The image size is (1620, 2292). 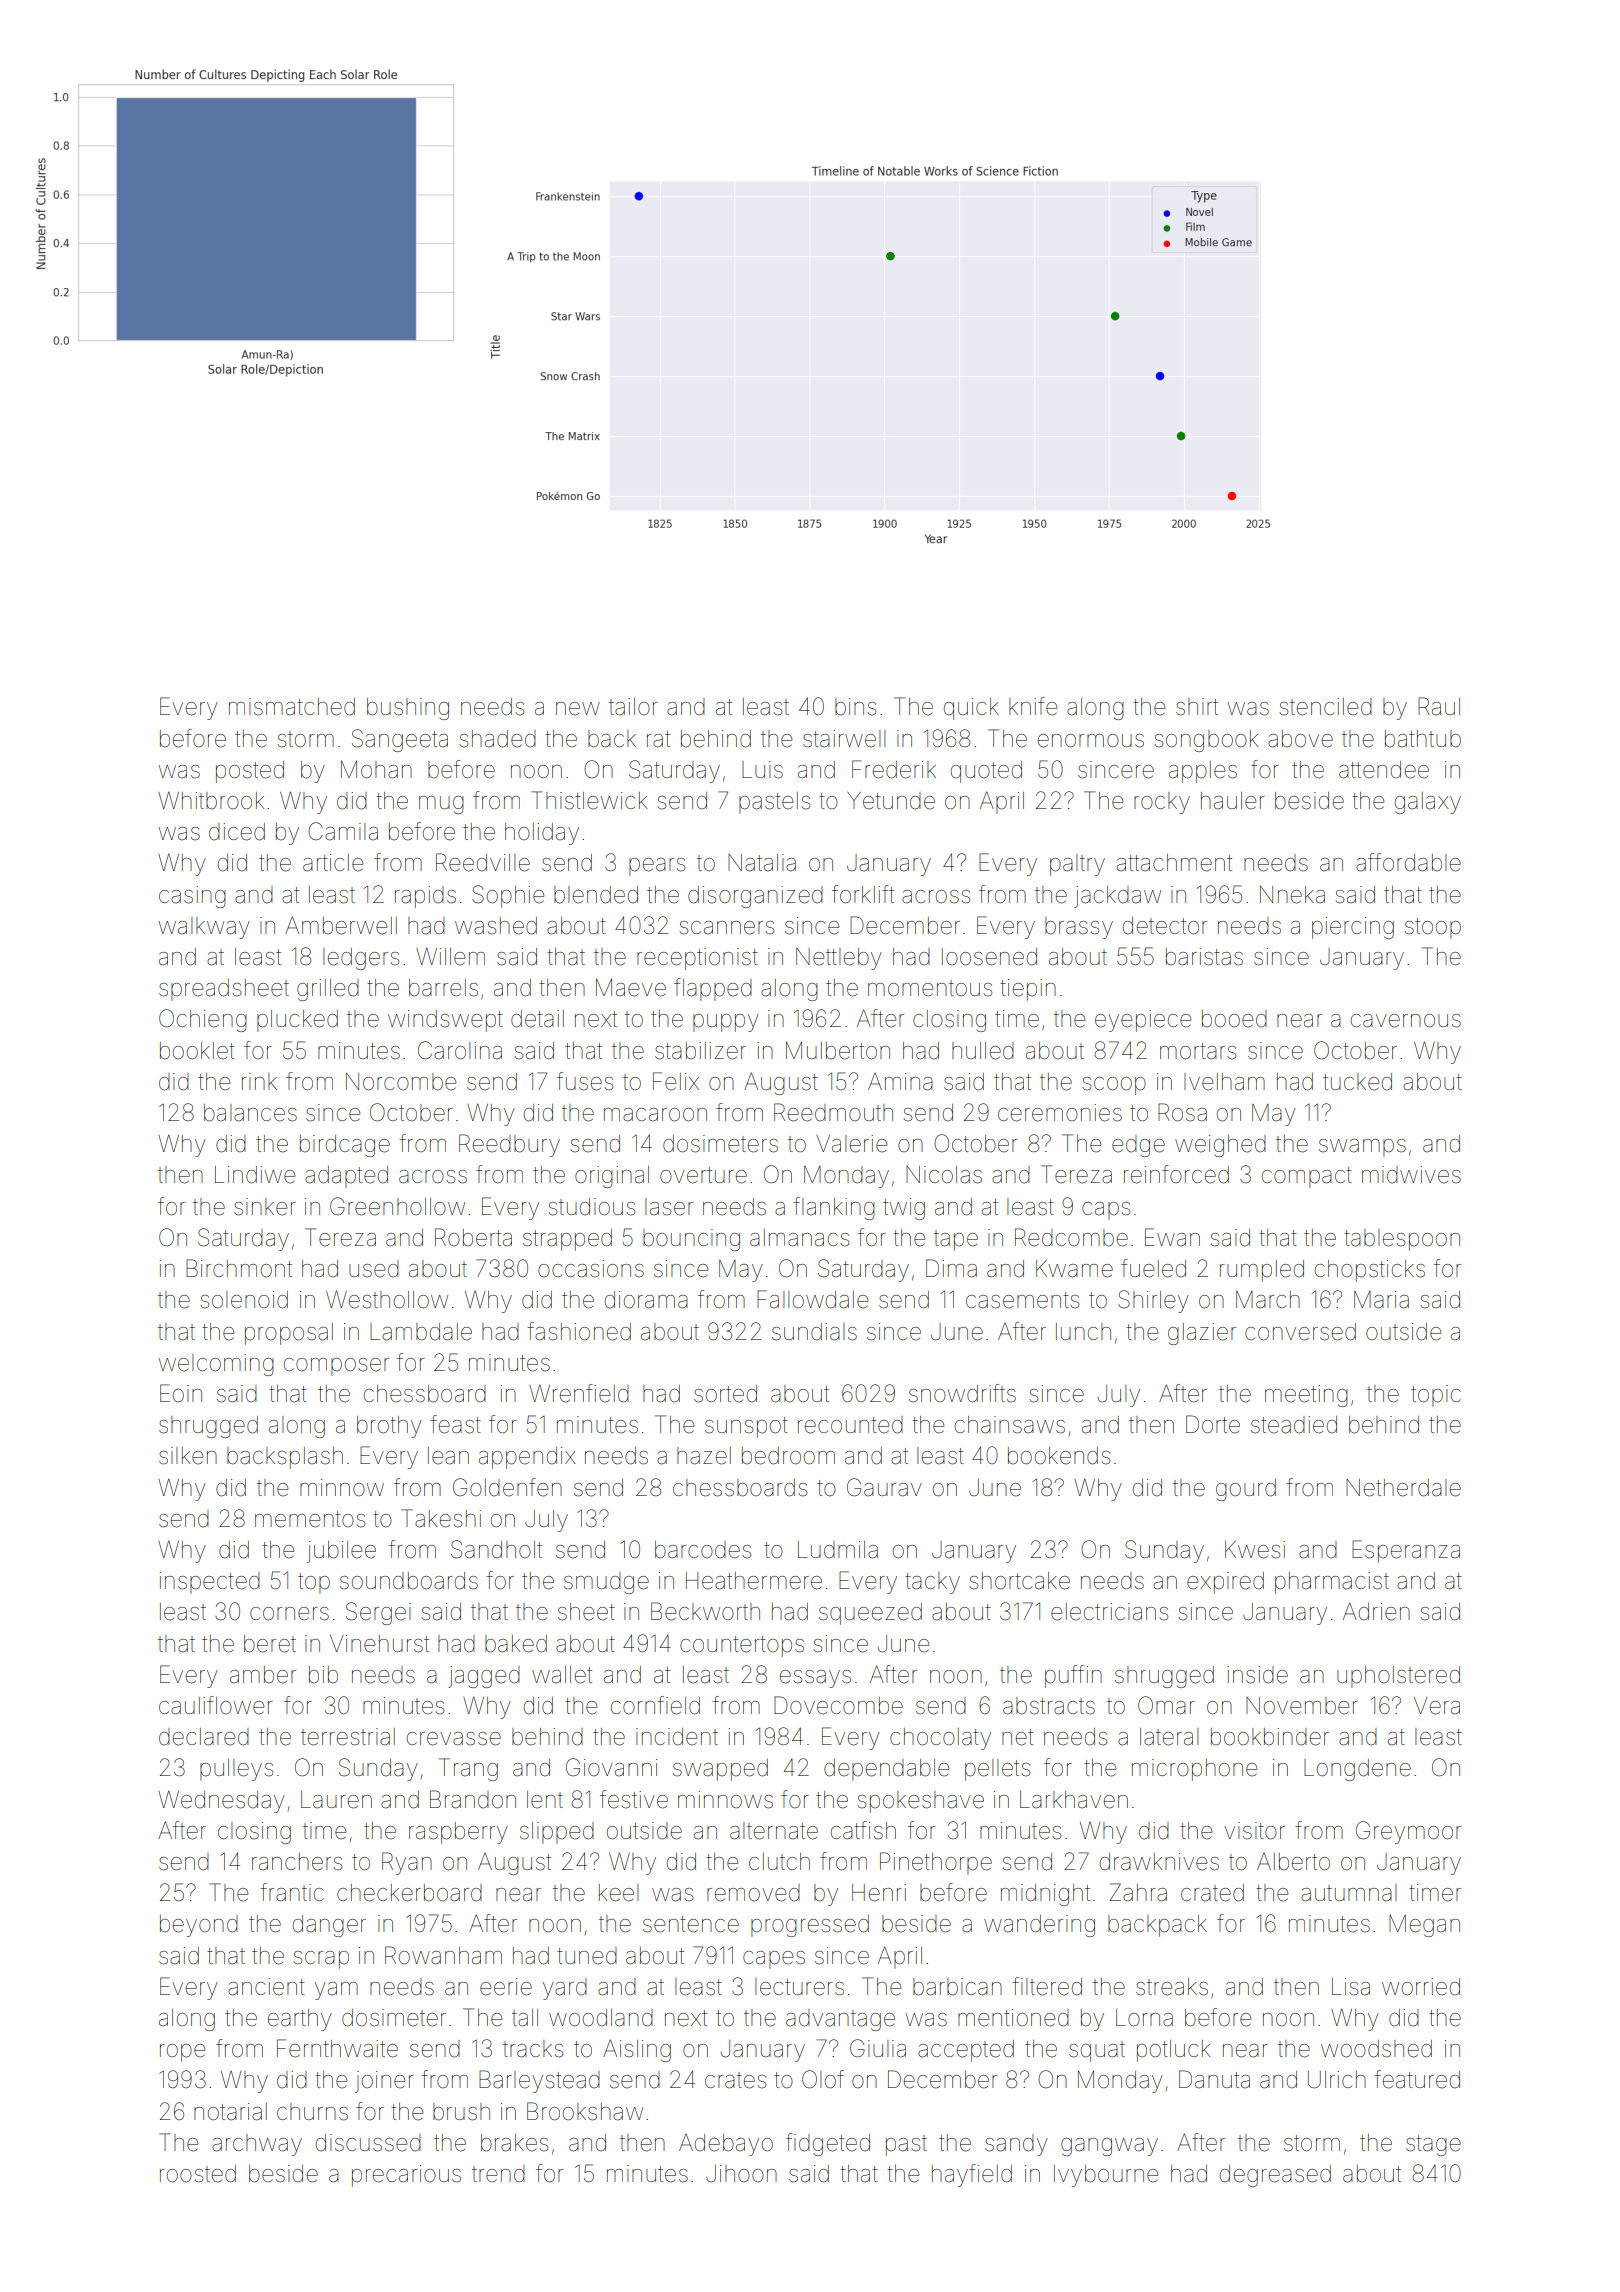 I want to click on sunspot, so click(x=746, y=1427).
